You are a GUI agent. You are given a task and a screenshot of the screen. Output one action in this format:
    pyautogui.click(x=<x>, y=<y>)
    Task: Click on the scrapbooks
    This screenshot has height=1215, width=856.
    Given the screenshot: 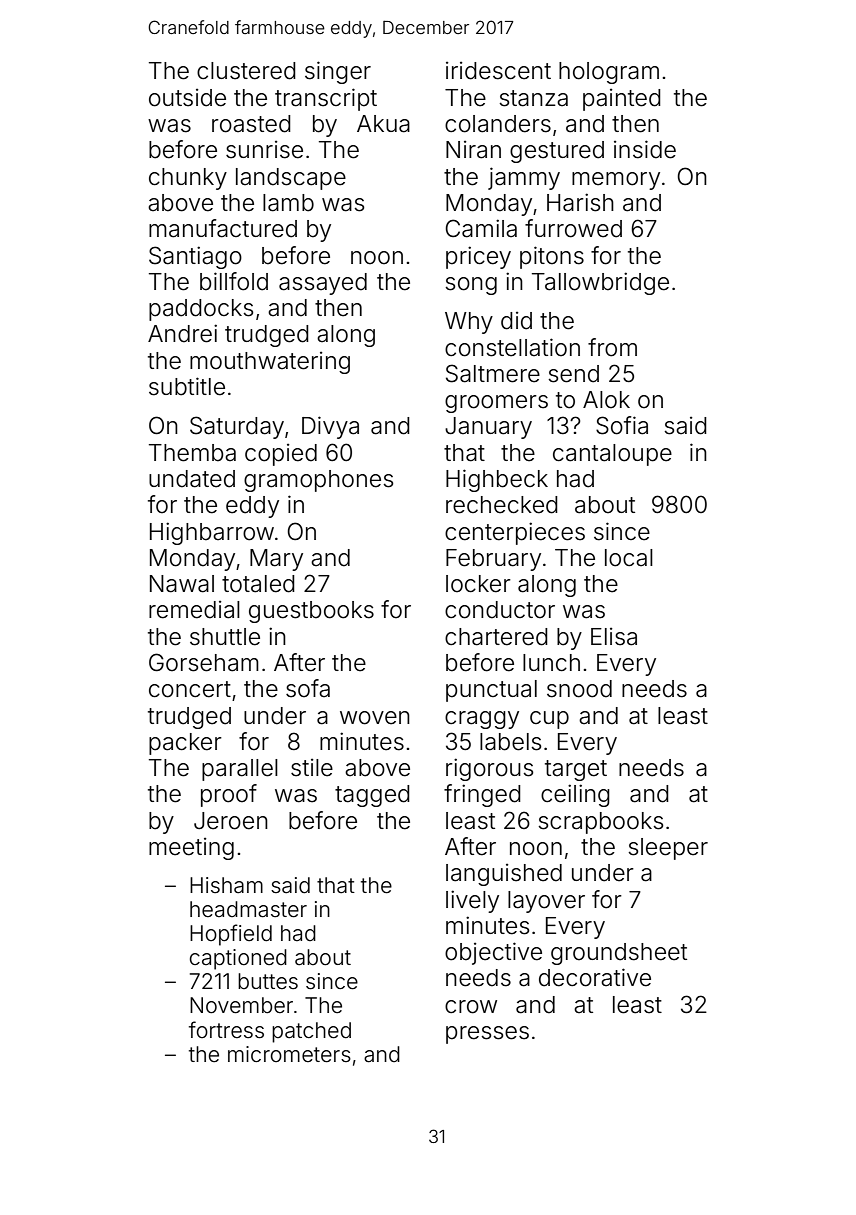 What is the action you would take?
    pyautogui.click(x=600, y=823)
